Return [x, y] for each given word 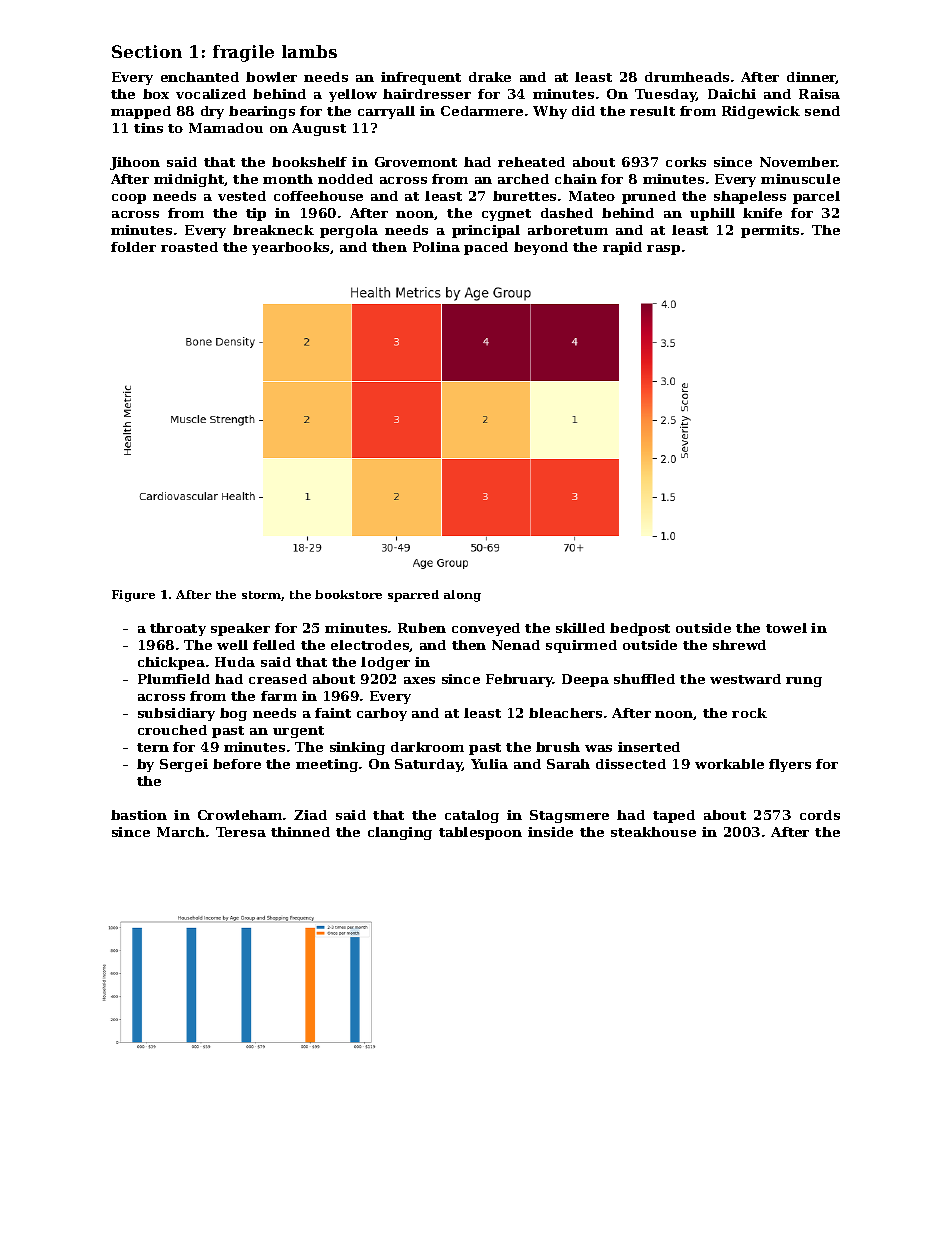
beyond [541, 248]
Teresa [241, 832]
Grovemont [416, 162]
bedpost [640, 629]
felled [274, 645]
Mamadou [226, 128]
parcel [816, 197]
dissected [631, 764]
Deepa [585, 680]
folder [133, 247]
